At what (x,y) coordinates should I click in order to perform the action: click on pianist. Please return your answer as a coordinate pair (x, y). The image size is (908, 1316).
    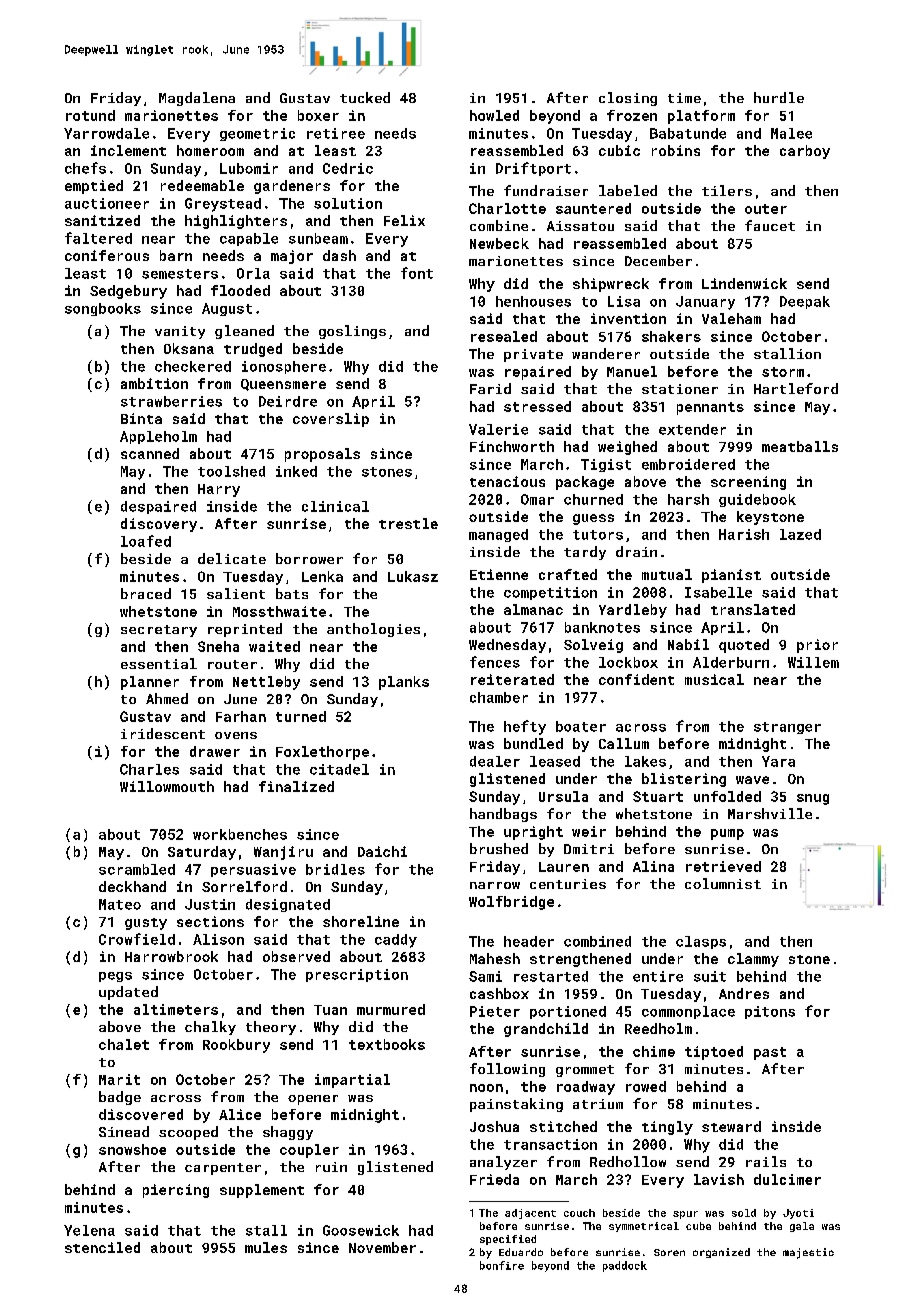
    Looking at the image, I should click on (731, 576).
